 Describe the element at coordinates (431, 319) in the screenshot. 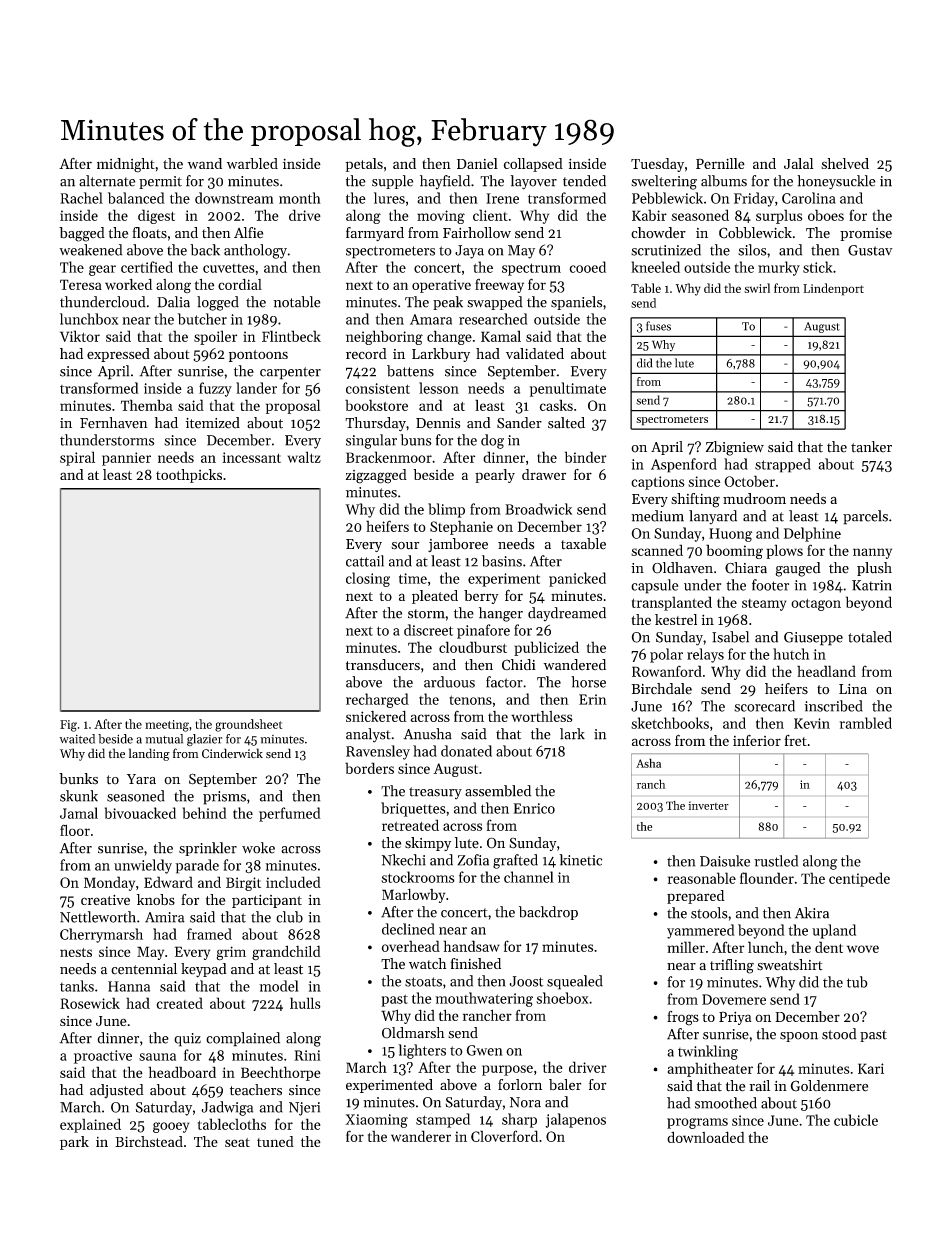

I see `Amara` at that location.
